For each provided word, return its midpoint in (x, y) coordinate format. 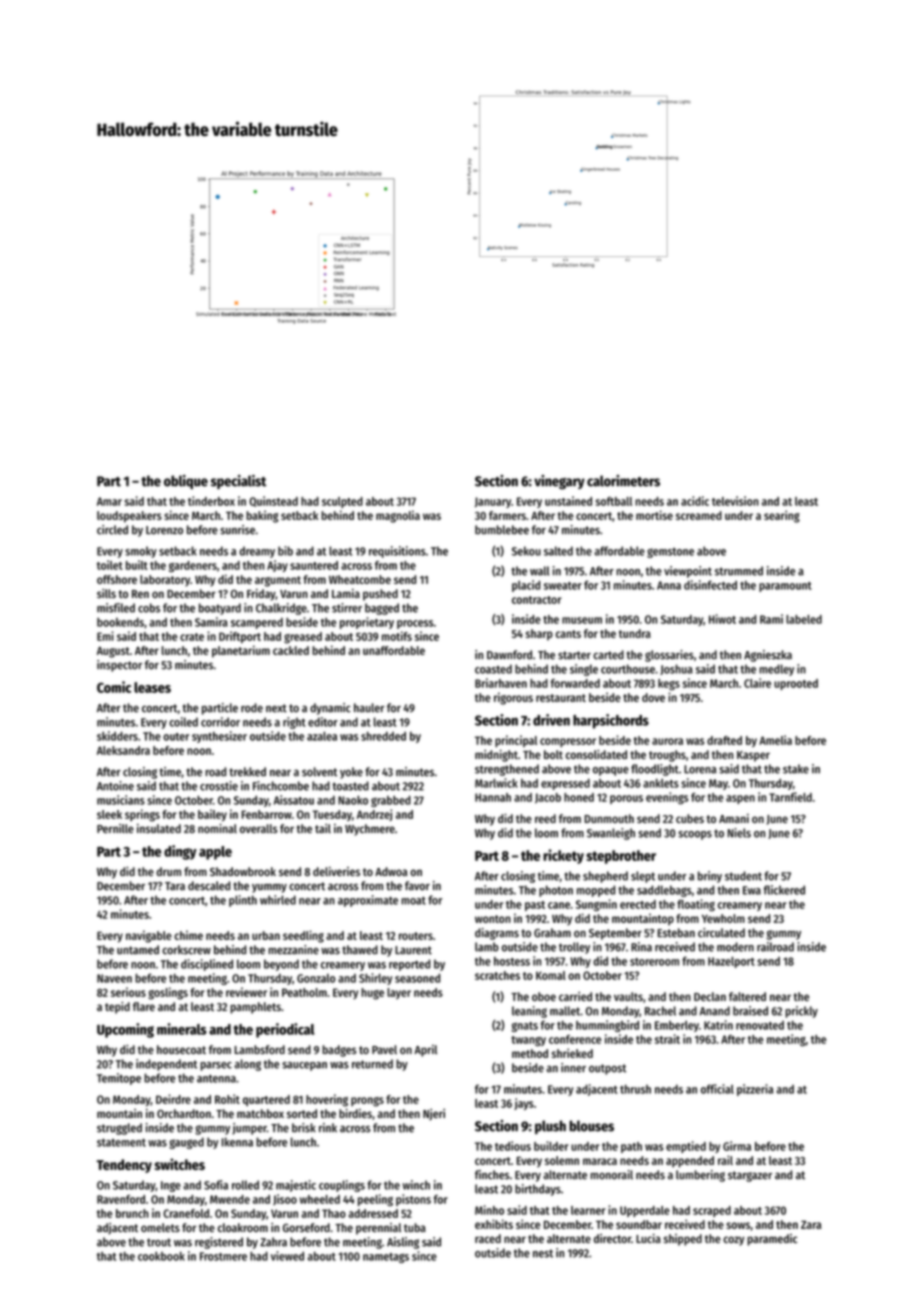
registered (219, 1243)
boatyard (220, 609)
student (743, 876)
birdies (355, 1113)
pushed (380, 595)
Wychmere (370, 830)
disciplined (207, 965)
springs (142, 815)
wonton (493, 919)
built (137, 565)
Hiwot (722, 619)
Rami (771, 619)
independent (166, 1065)
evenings (667, 798)
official (717, 1089)
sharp (539, 635)
